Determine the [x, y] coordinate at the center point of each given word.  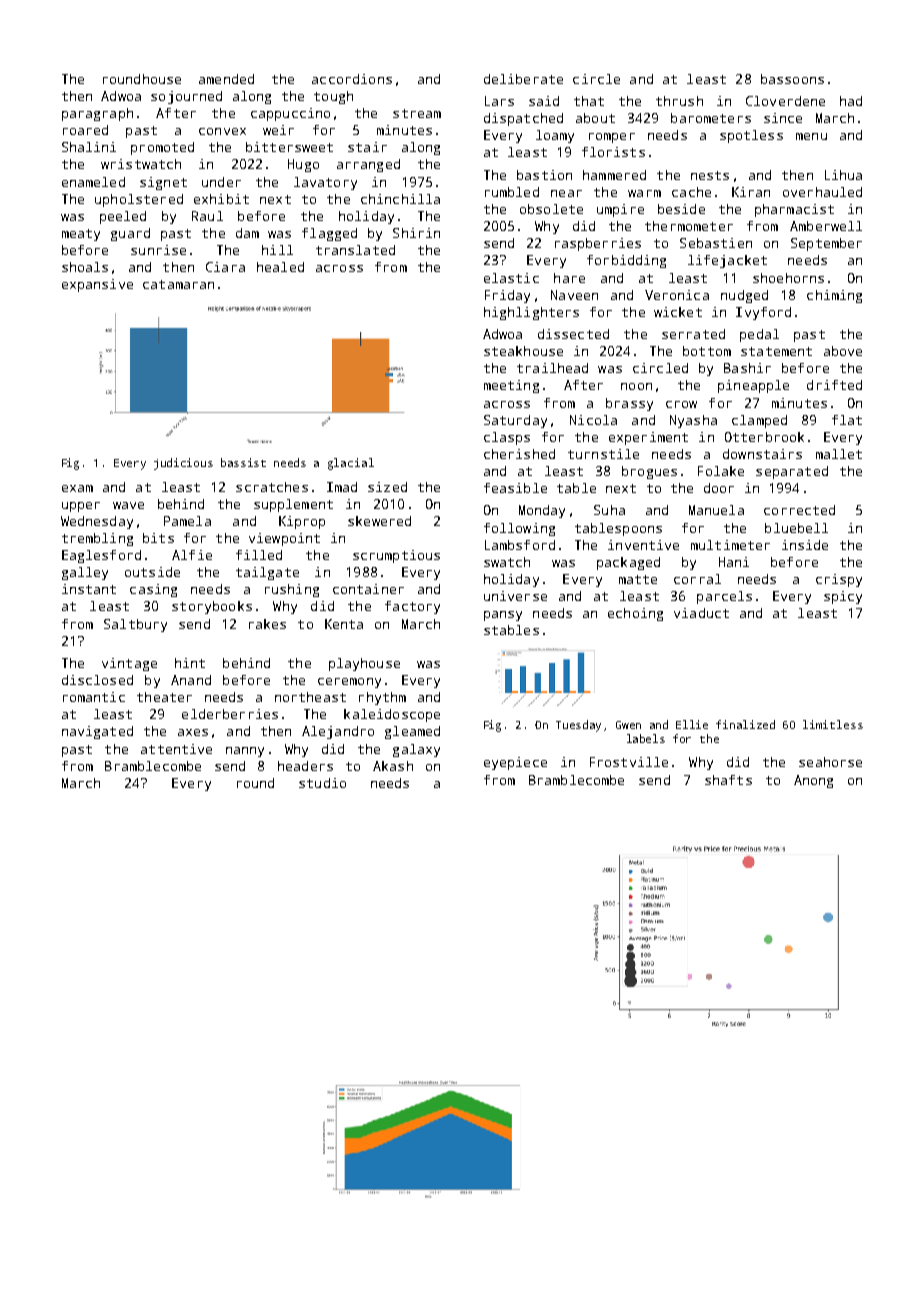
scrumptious [396, 556]
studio [322, 783]
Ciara [225, 267]
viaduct [701, 613]
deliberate [523, 79]
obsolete [551, 209]
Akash [393, 766]
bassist [243, 462]
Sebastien [716, 243]
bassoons [792, 79]
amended [226, 79]
